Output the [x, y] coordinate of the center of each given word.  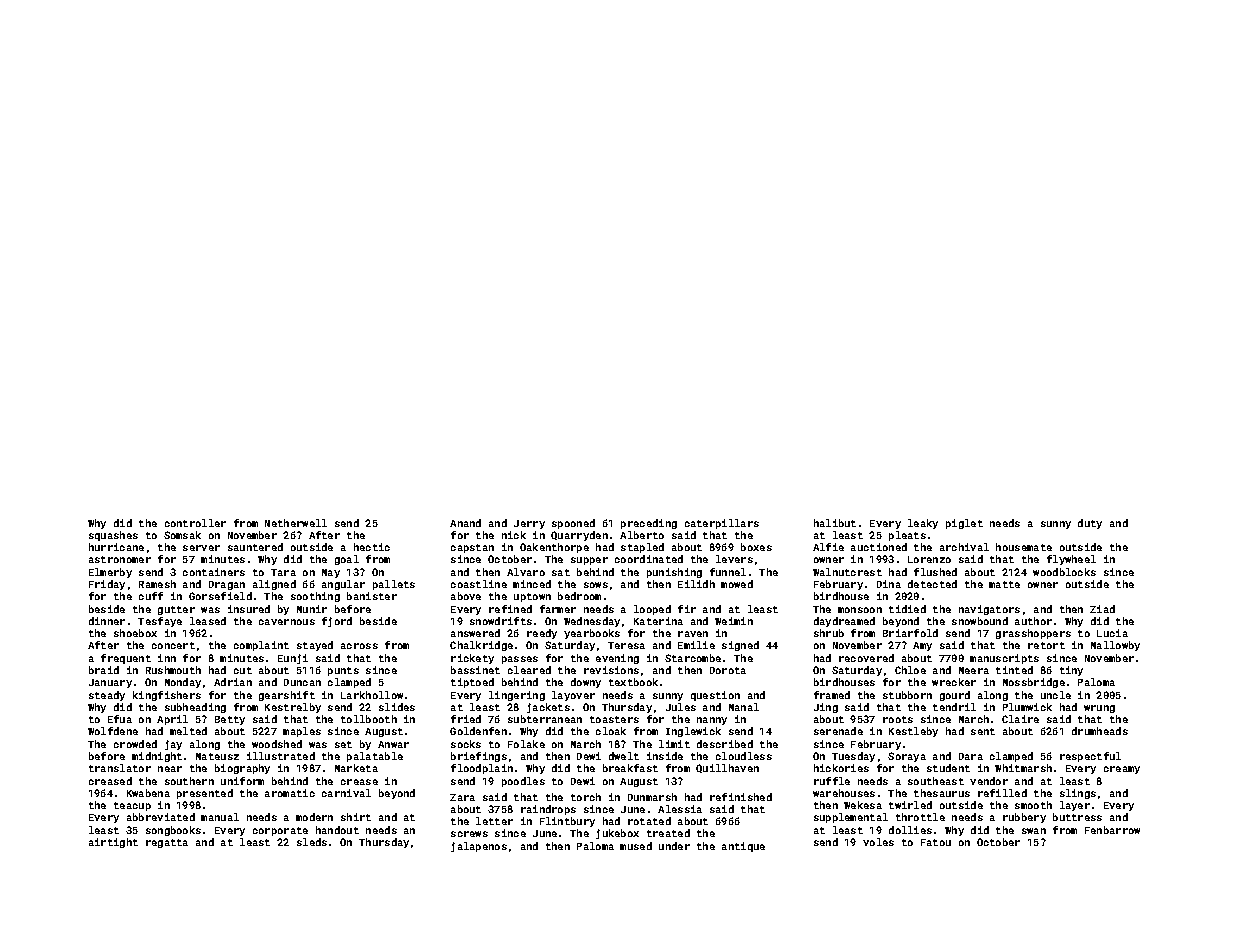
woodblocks [1064, 572]
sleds [312, 842]
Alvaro [526, 572]
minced [532, 584]
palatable [375, 757]
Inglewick [693, 732]
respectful [1090, 757]
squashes [113, 536]
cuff [151, 596]
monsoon [860, 610]
